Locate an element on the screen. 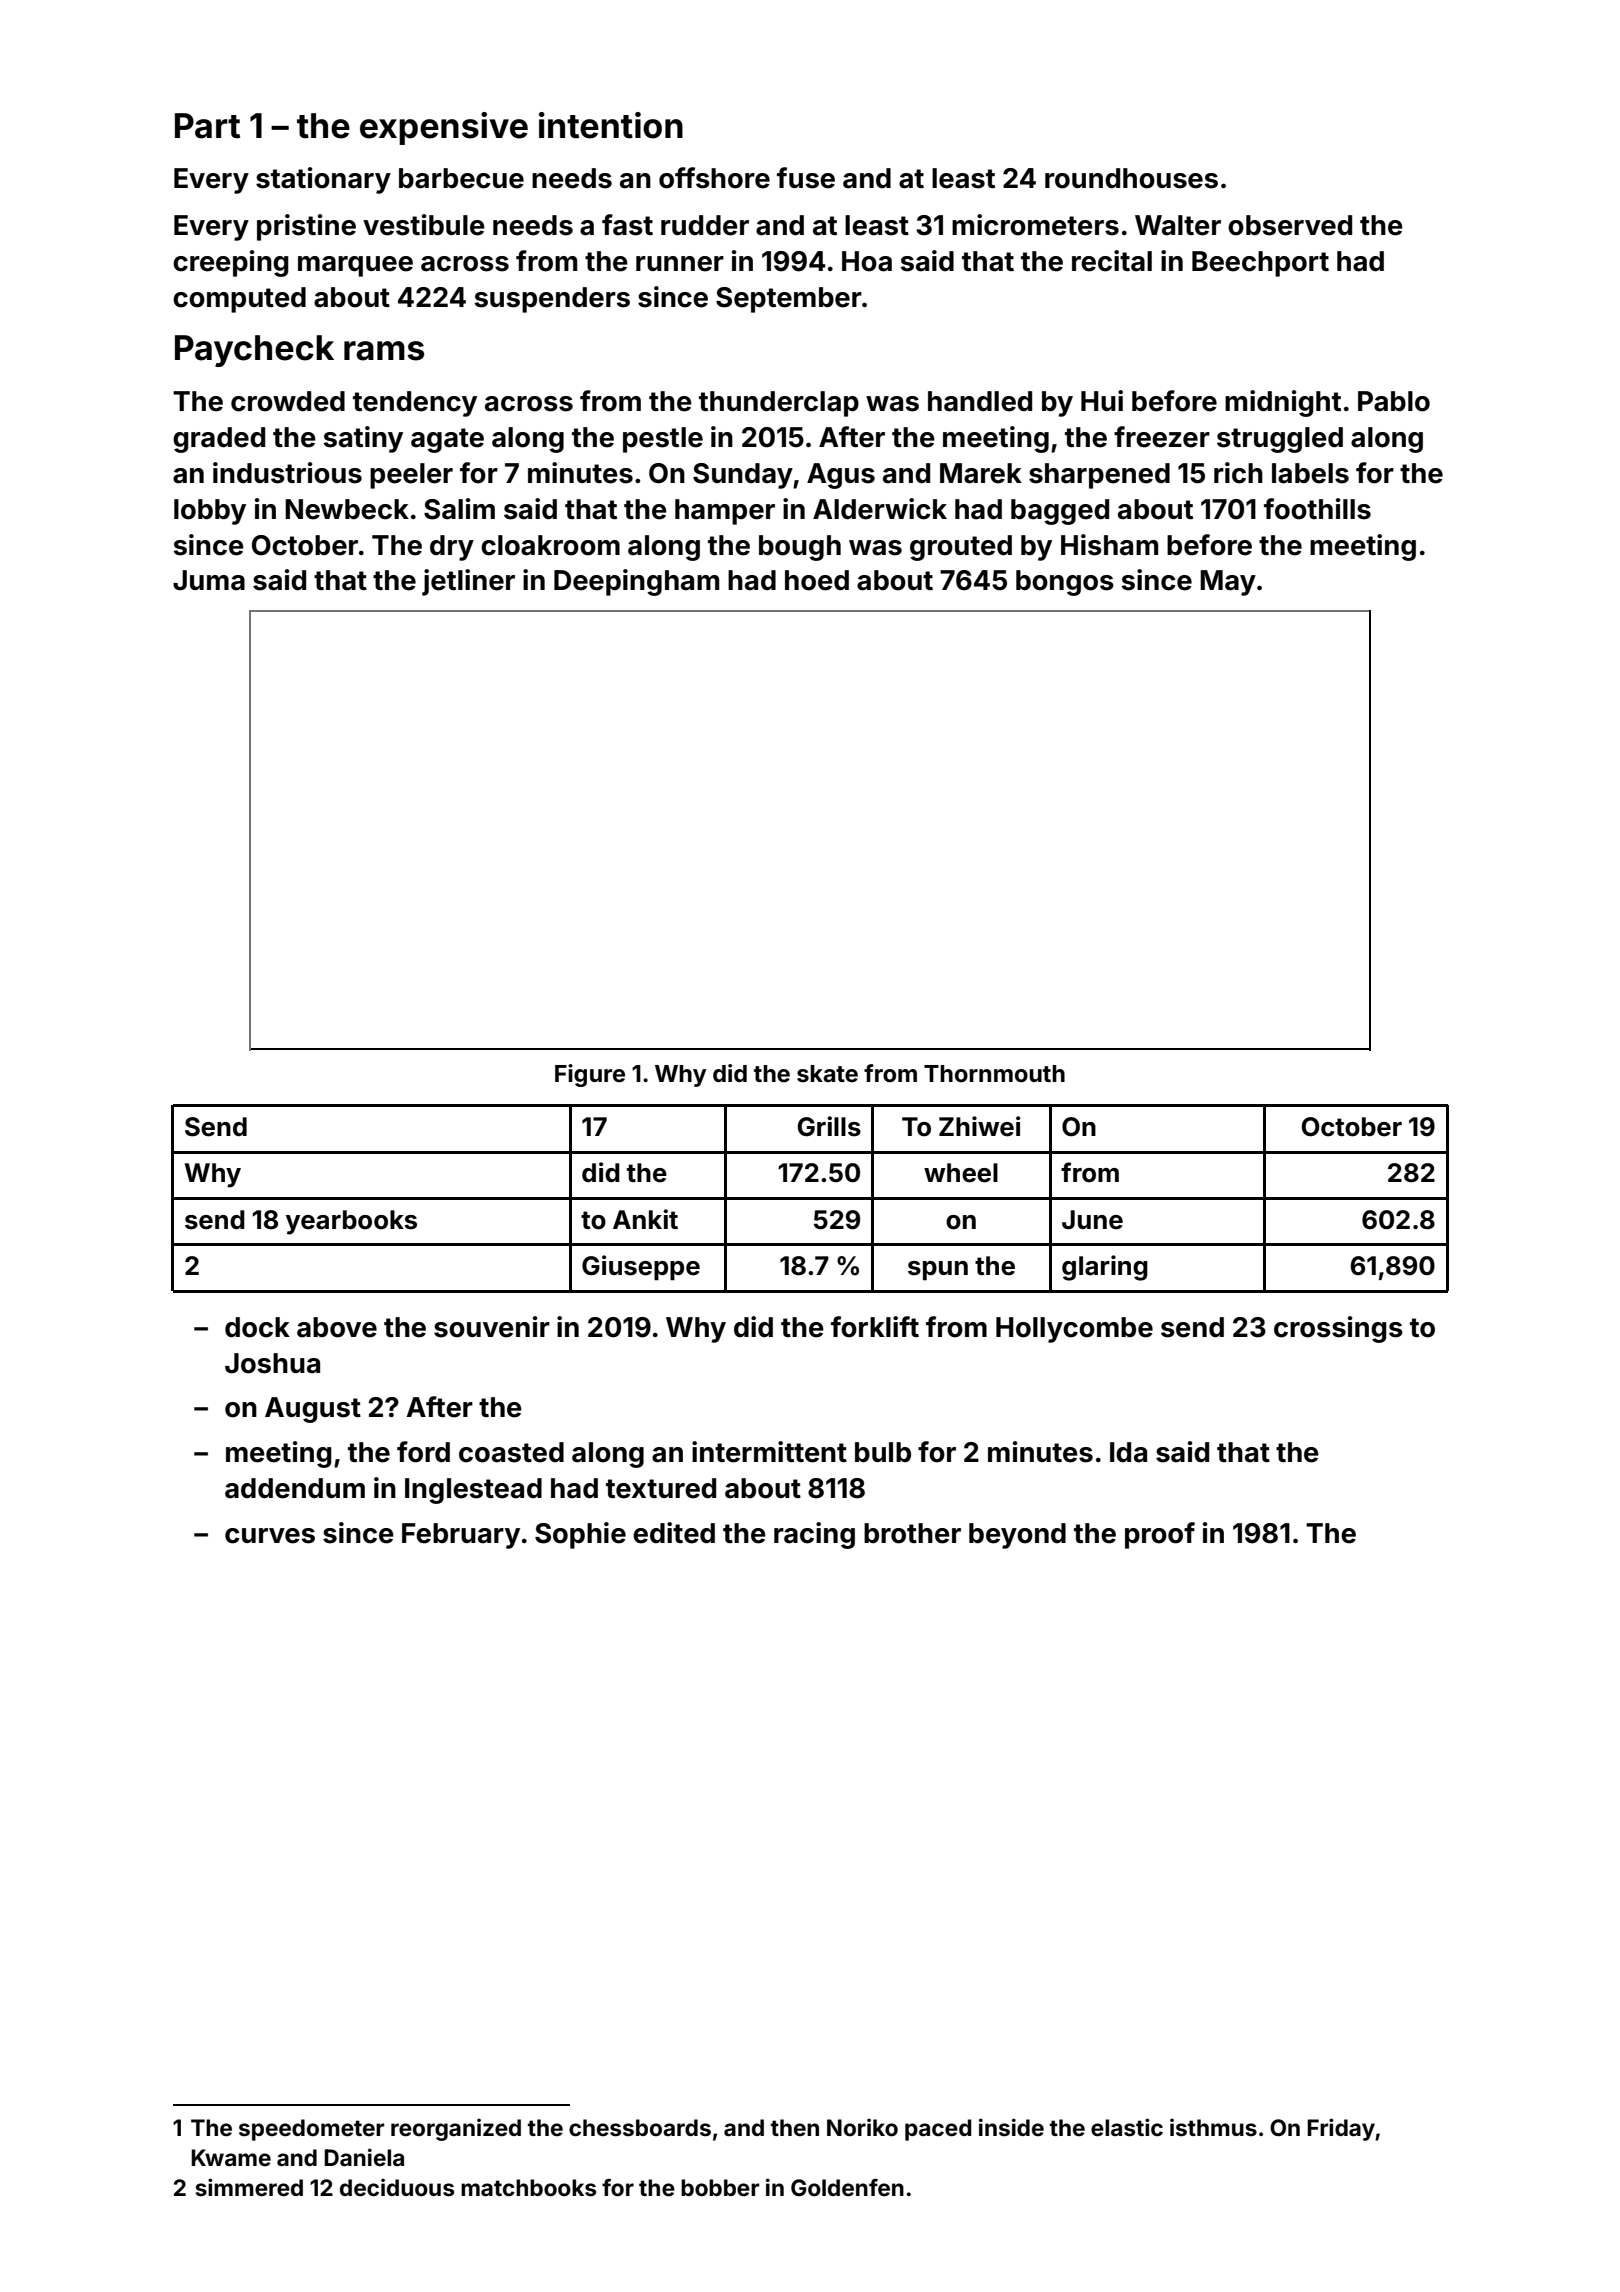 The height and width of the screenshot is (2292, 1620). Goldenfen is located at coordinates (847, 2188).
